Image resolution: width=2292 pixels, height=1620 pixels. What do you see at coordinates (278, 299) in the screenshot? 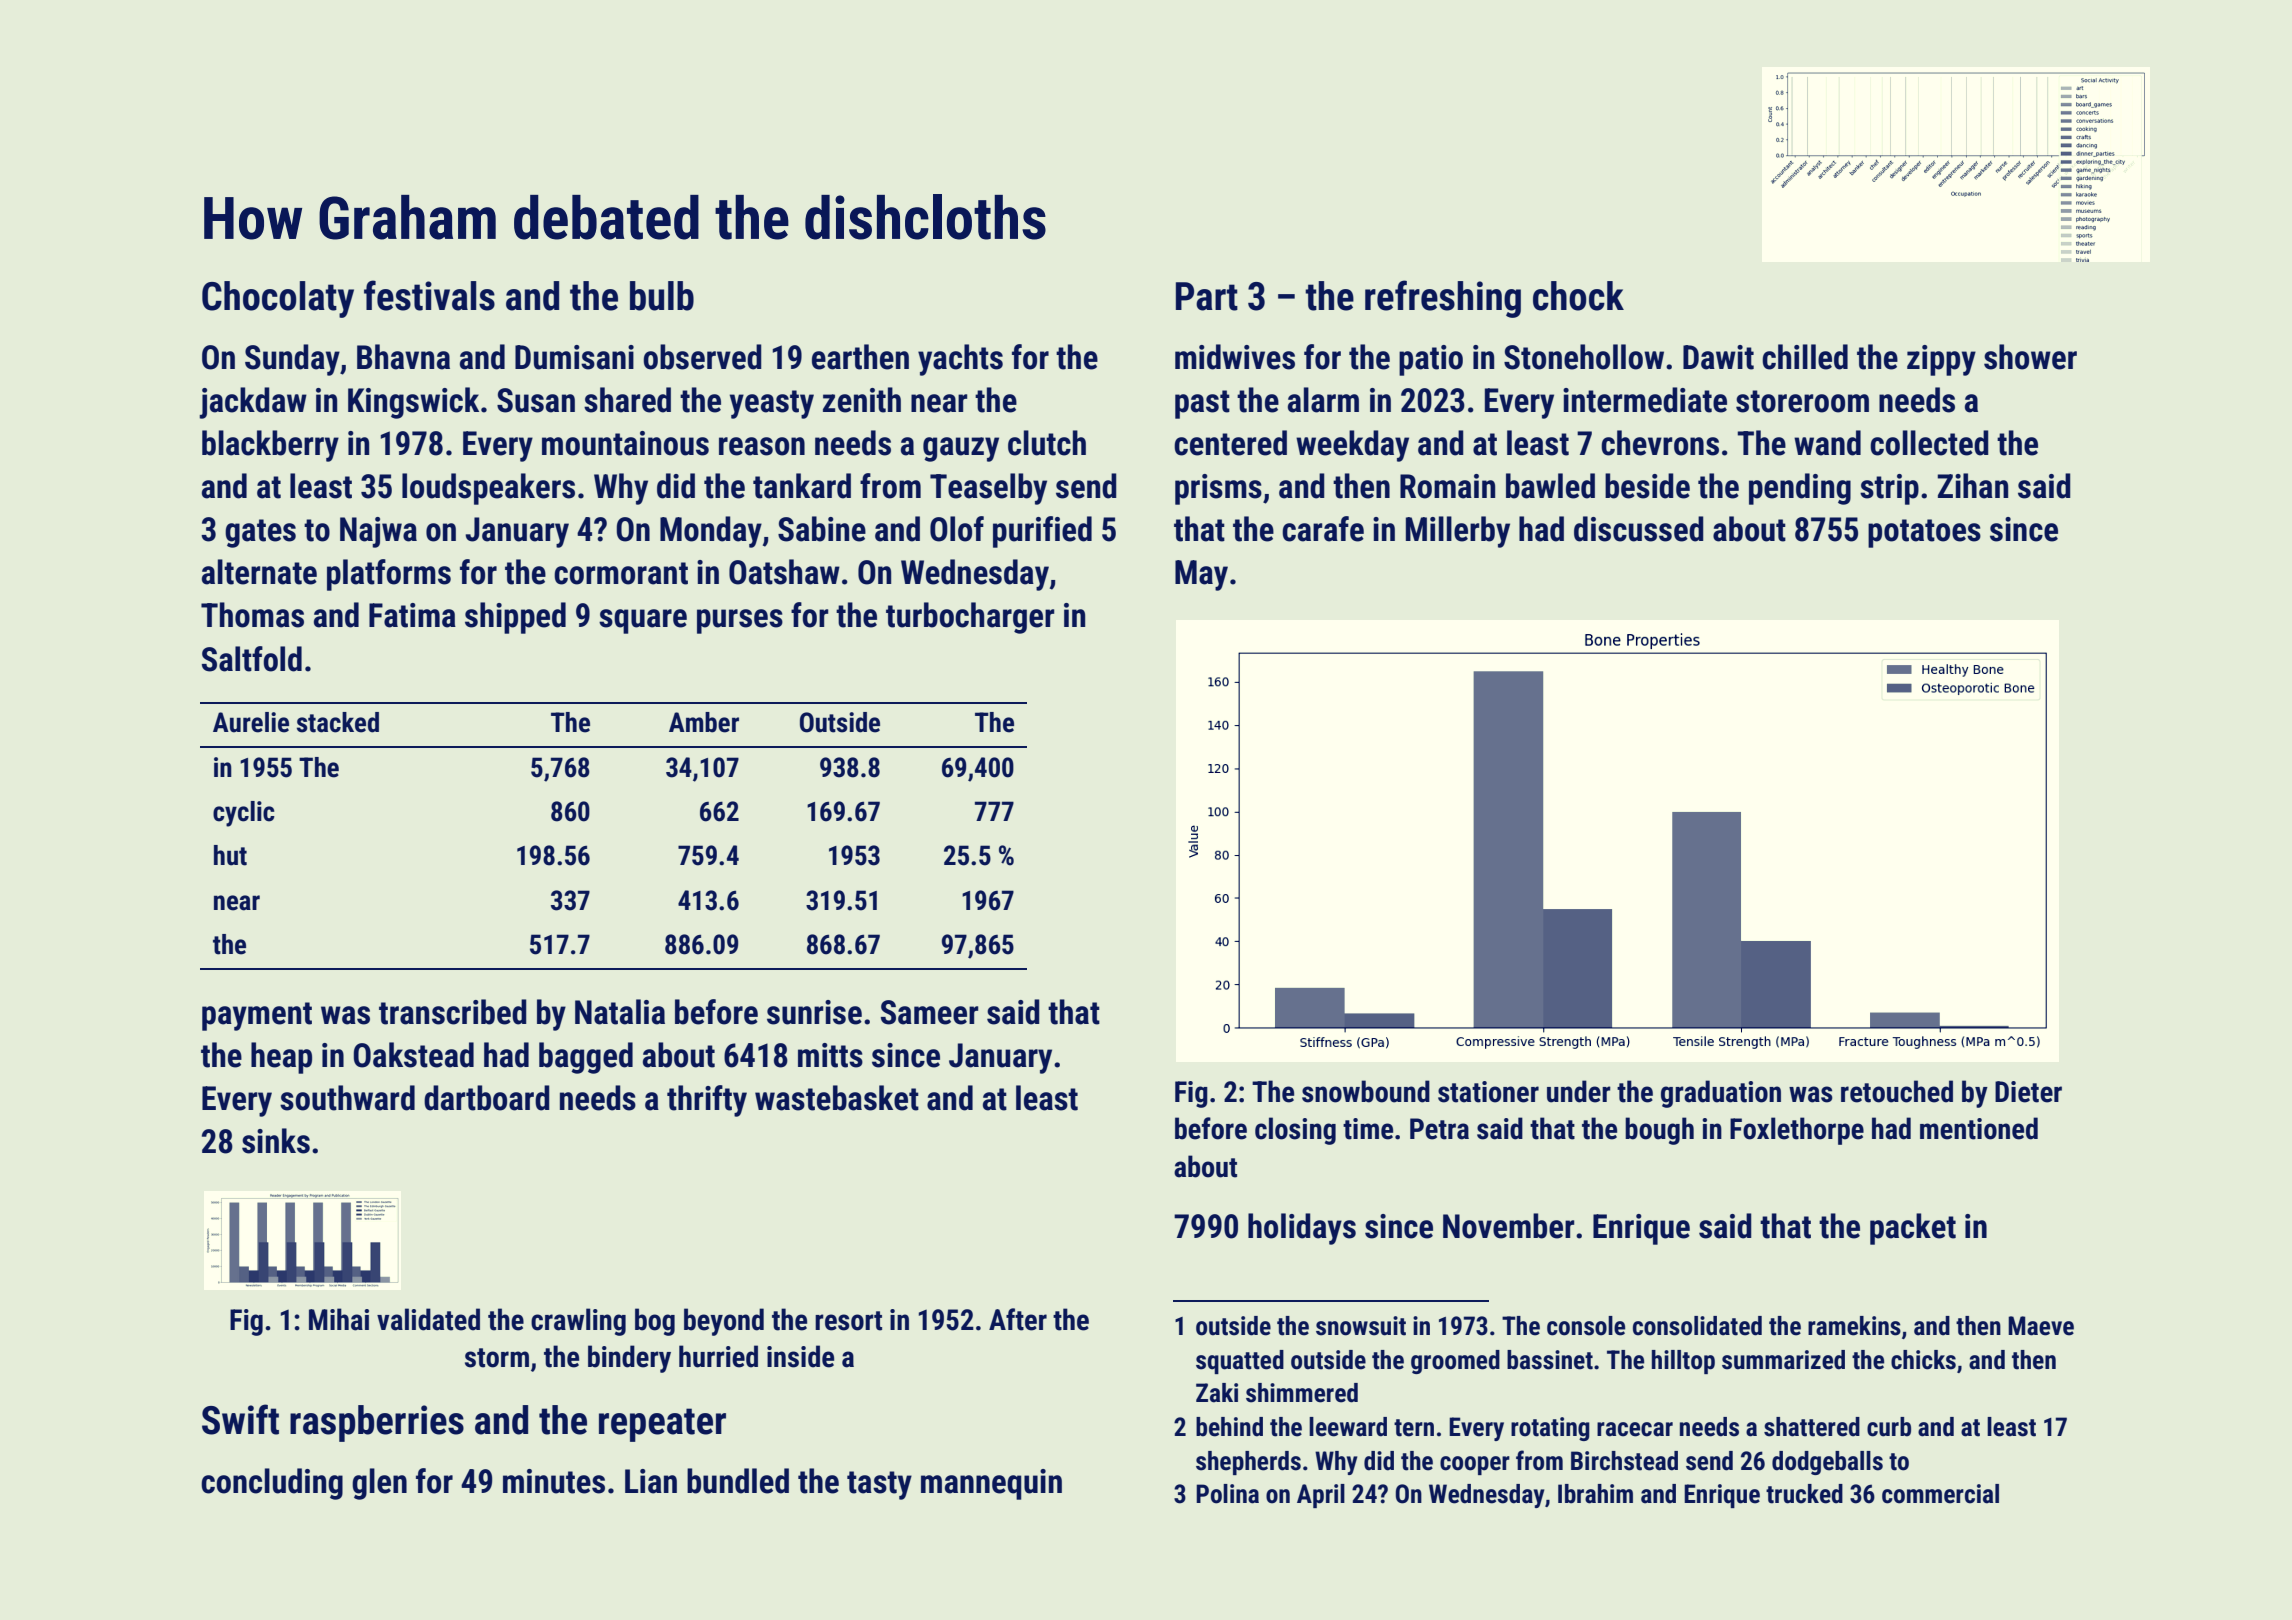
I see `Chocolaty` at bounding box center [278, 299].
